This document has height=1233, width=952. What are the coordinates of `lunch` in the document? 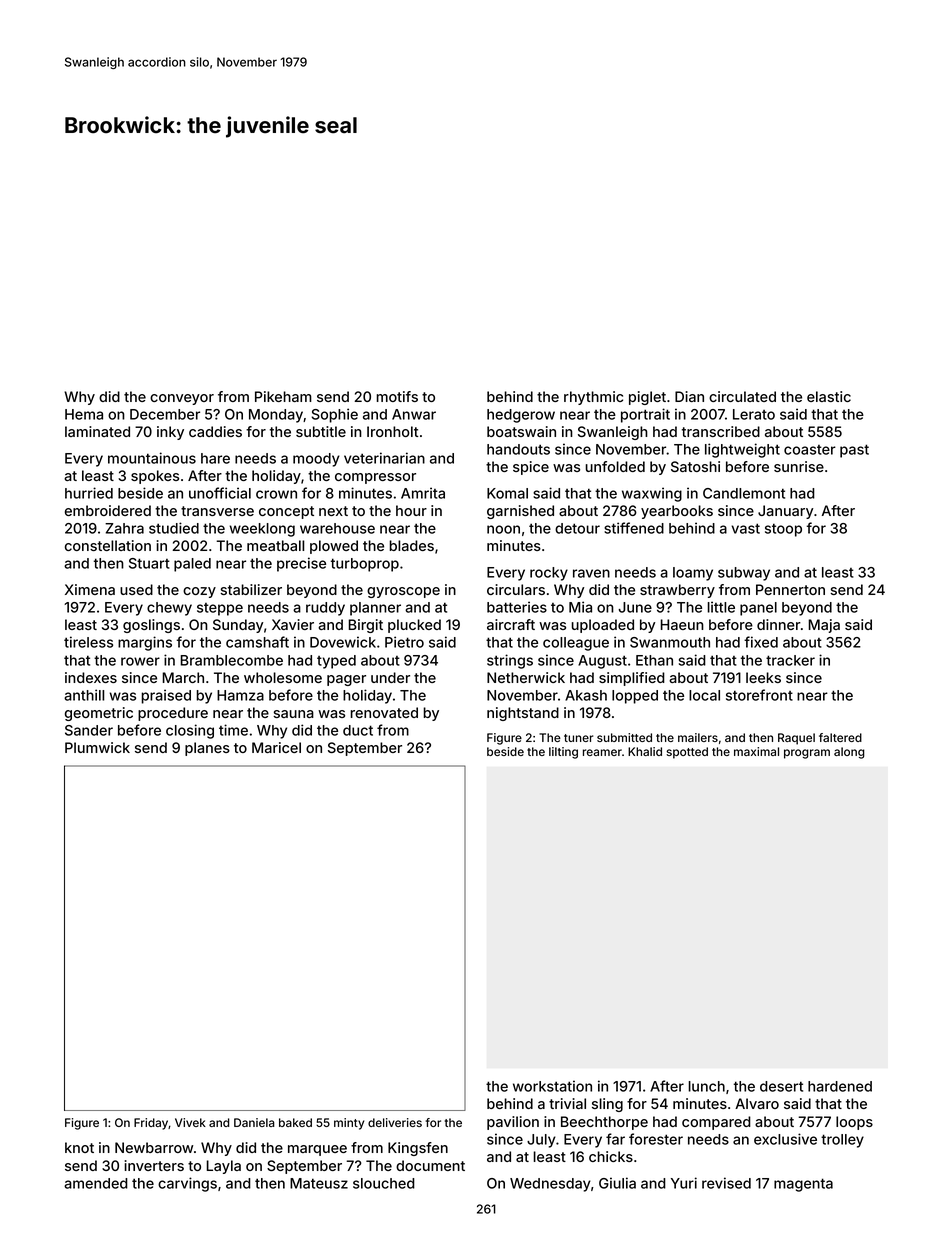 It's located at (706, 1086).
